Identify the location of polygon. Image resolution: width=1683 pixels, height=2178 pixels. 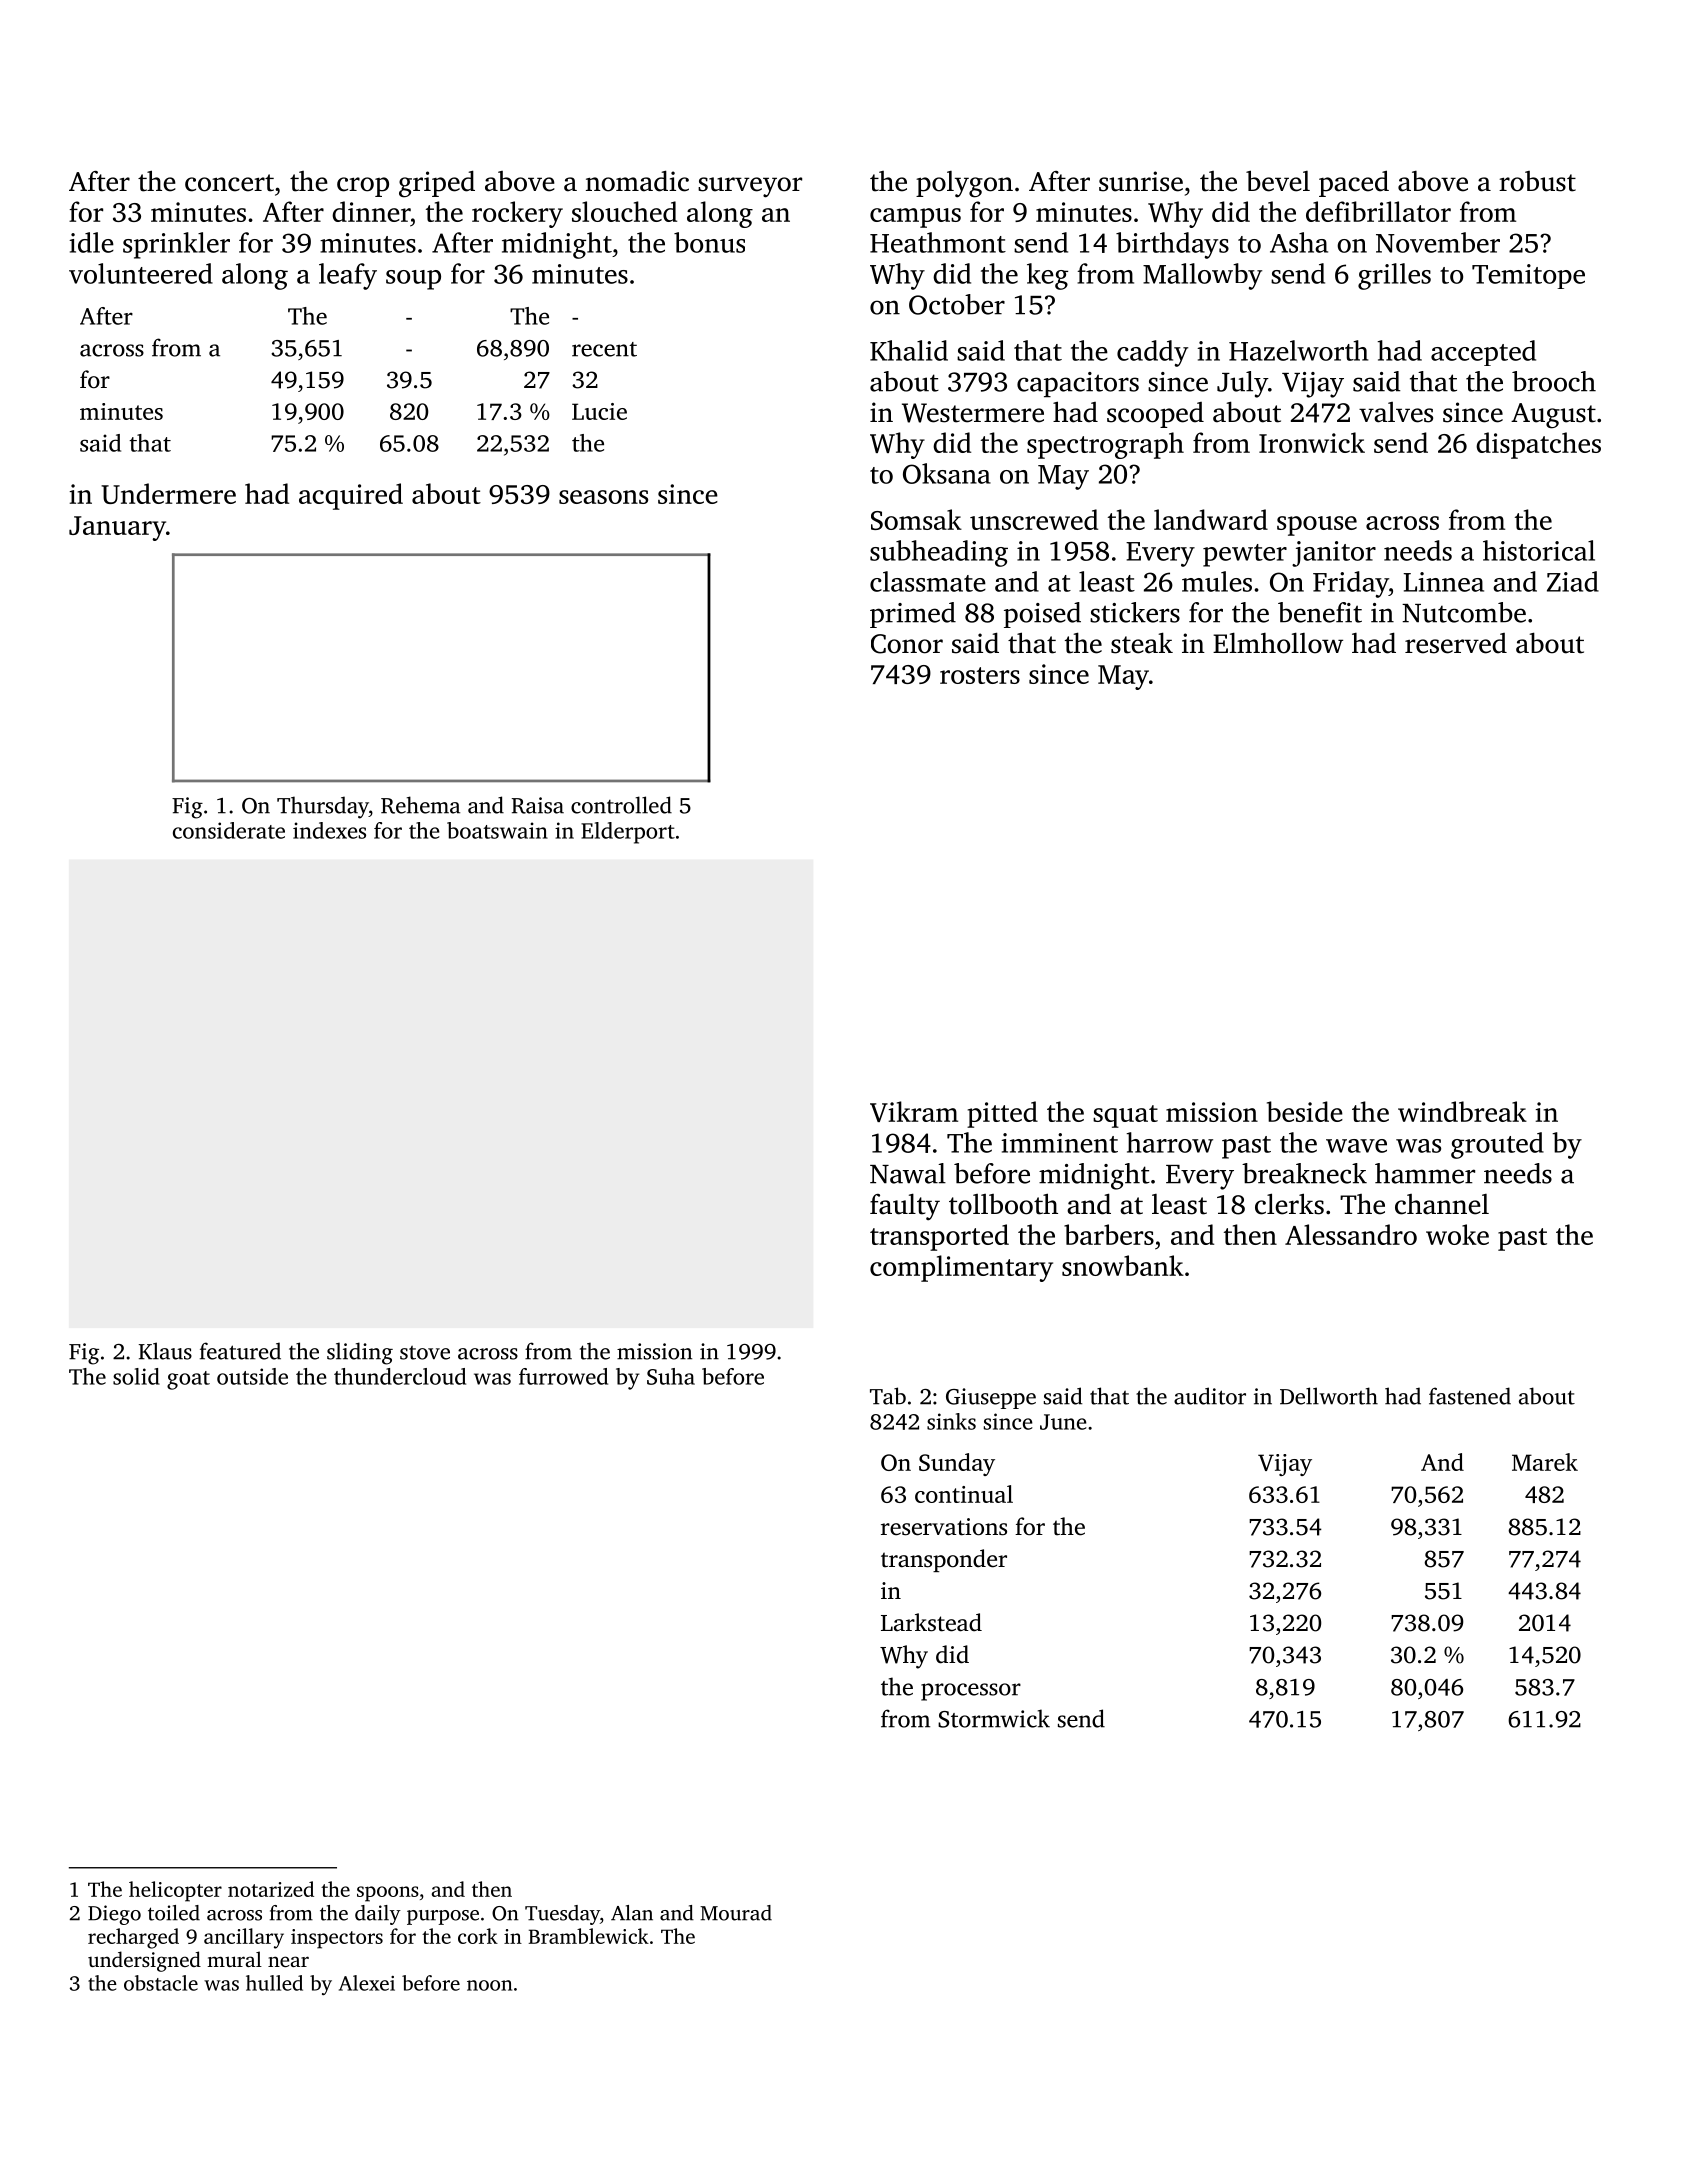
(964, 184).
